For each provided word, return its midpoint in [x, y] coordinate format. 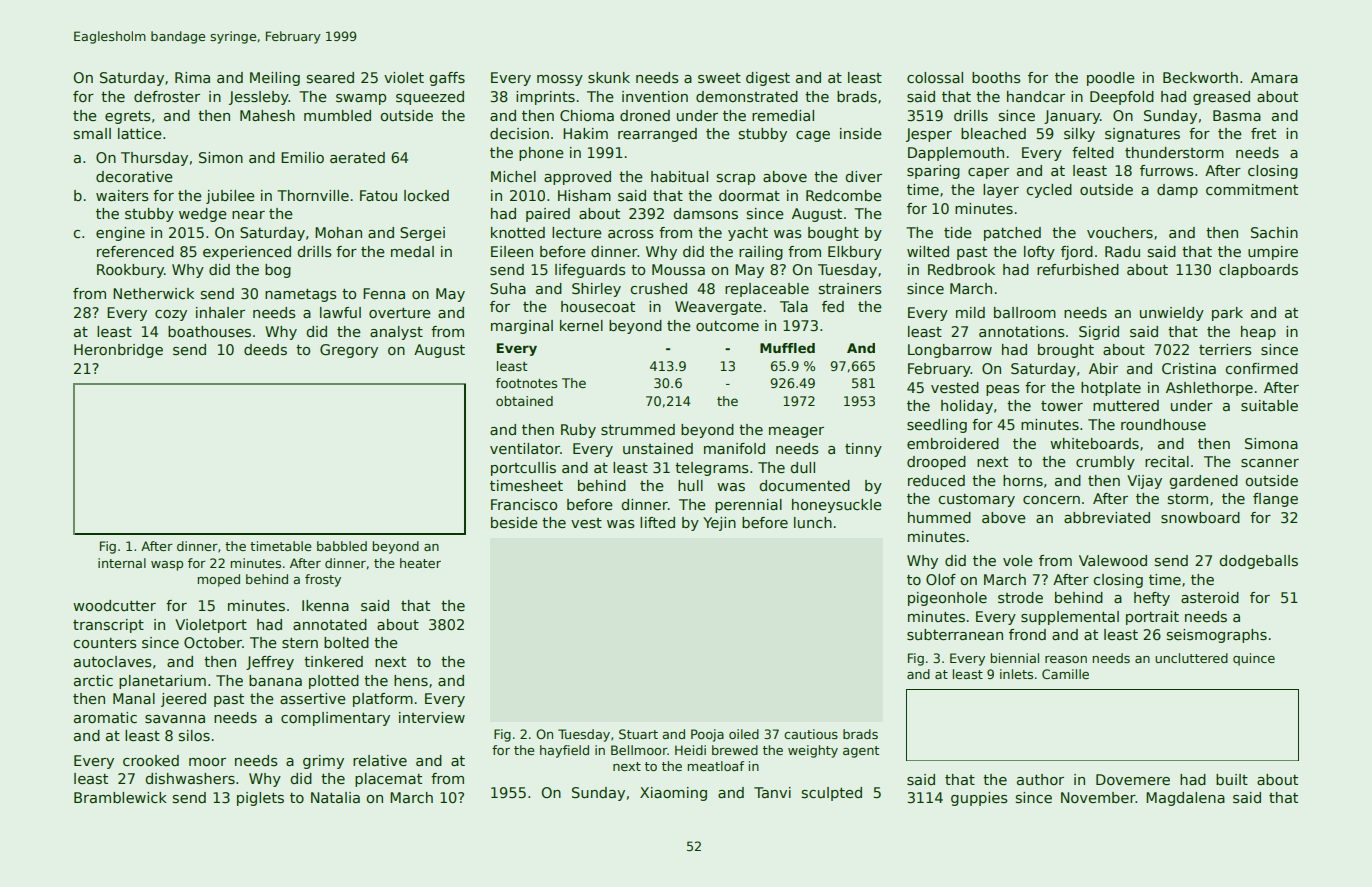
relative [380, 760]
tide [958, 232]
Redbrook [961, 269]
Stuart [638, 734]
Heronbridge [118, 351]
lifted [657, 522]
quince [1254, 659]
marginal [522, 327]
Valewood [1113, 560]
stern [300, 643]
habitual [679, 176]
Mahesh [267, 115]
